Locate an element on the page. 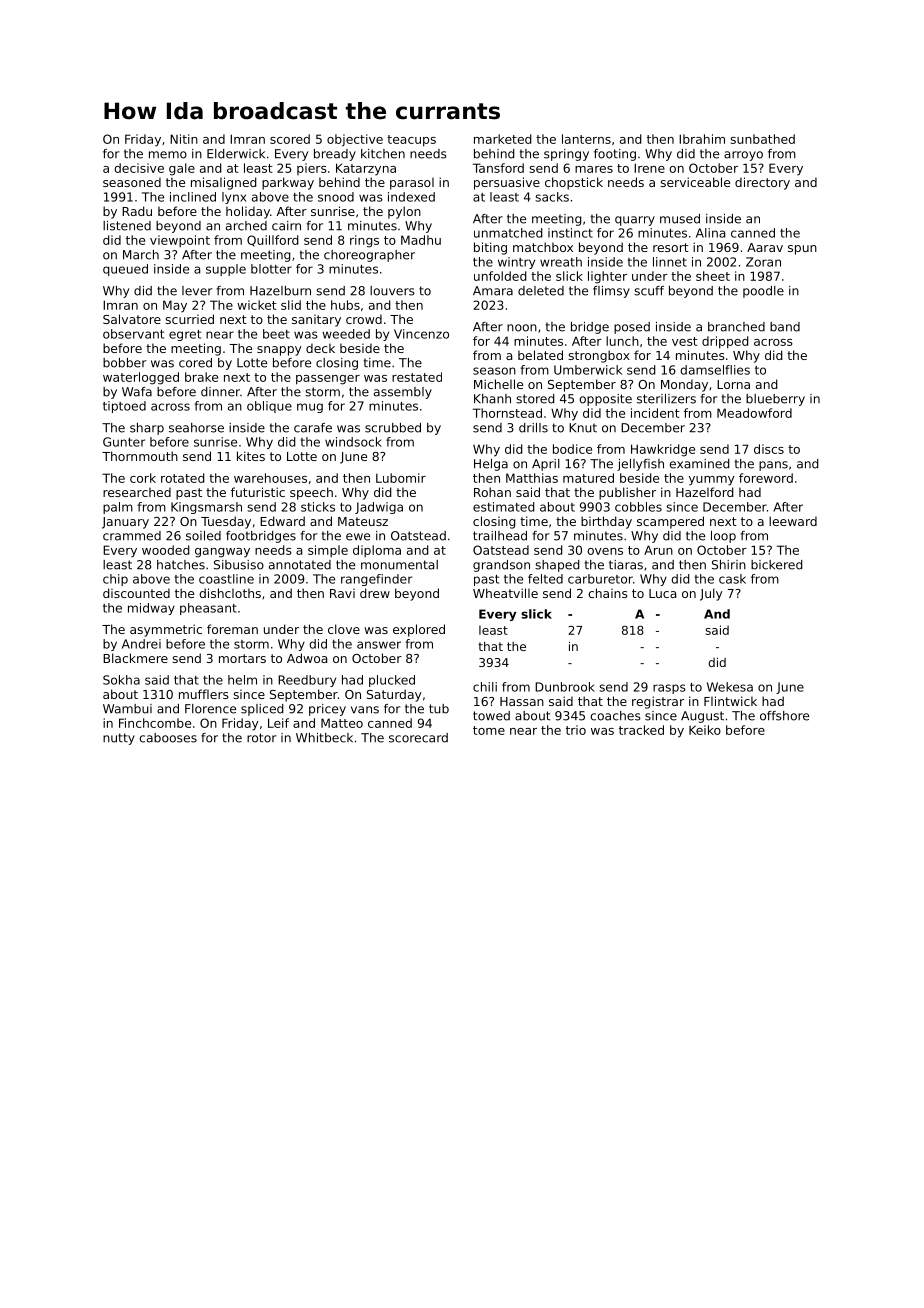 The width and height of the document is (924, 1308). rotor is located at coordinates (261, 738).
